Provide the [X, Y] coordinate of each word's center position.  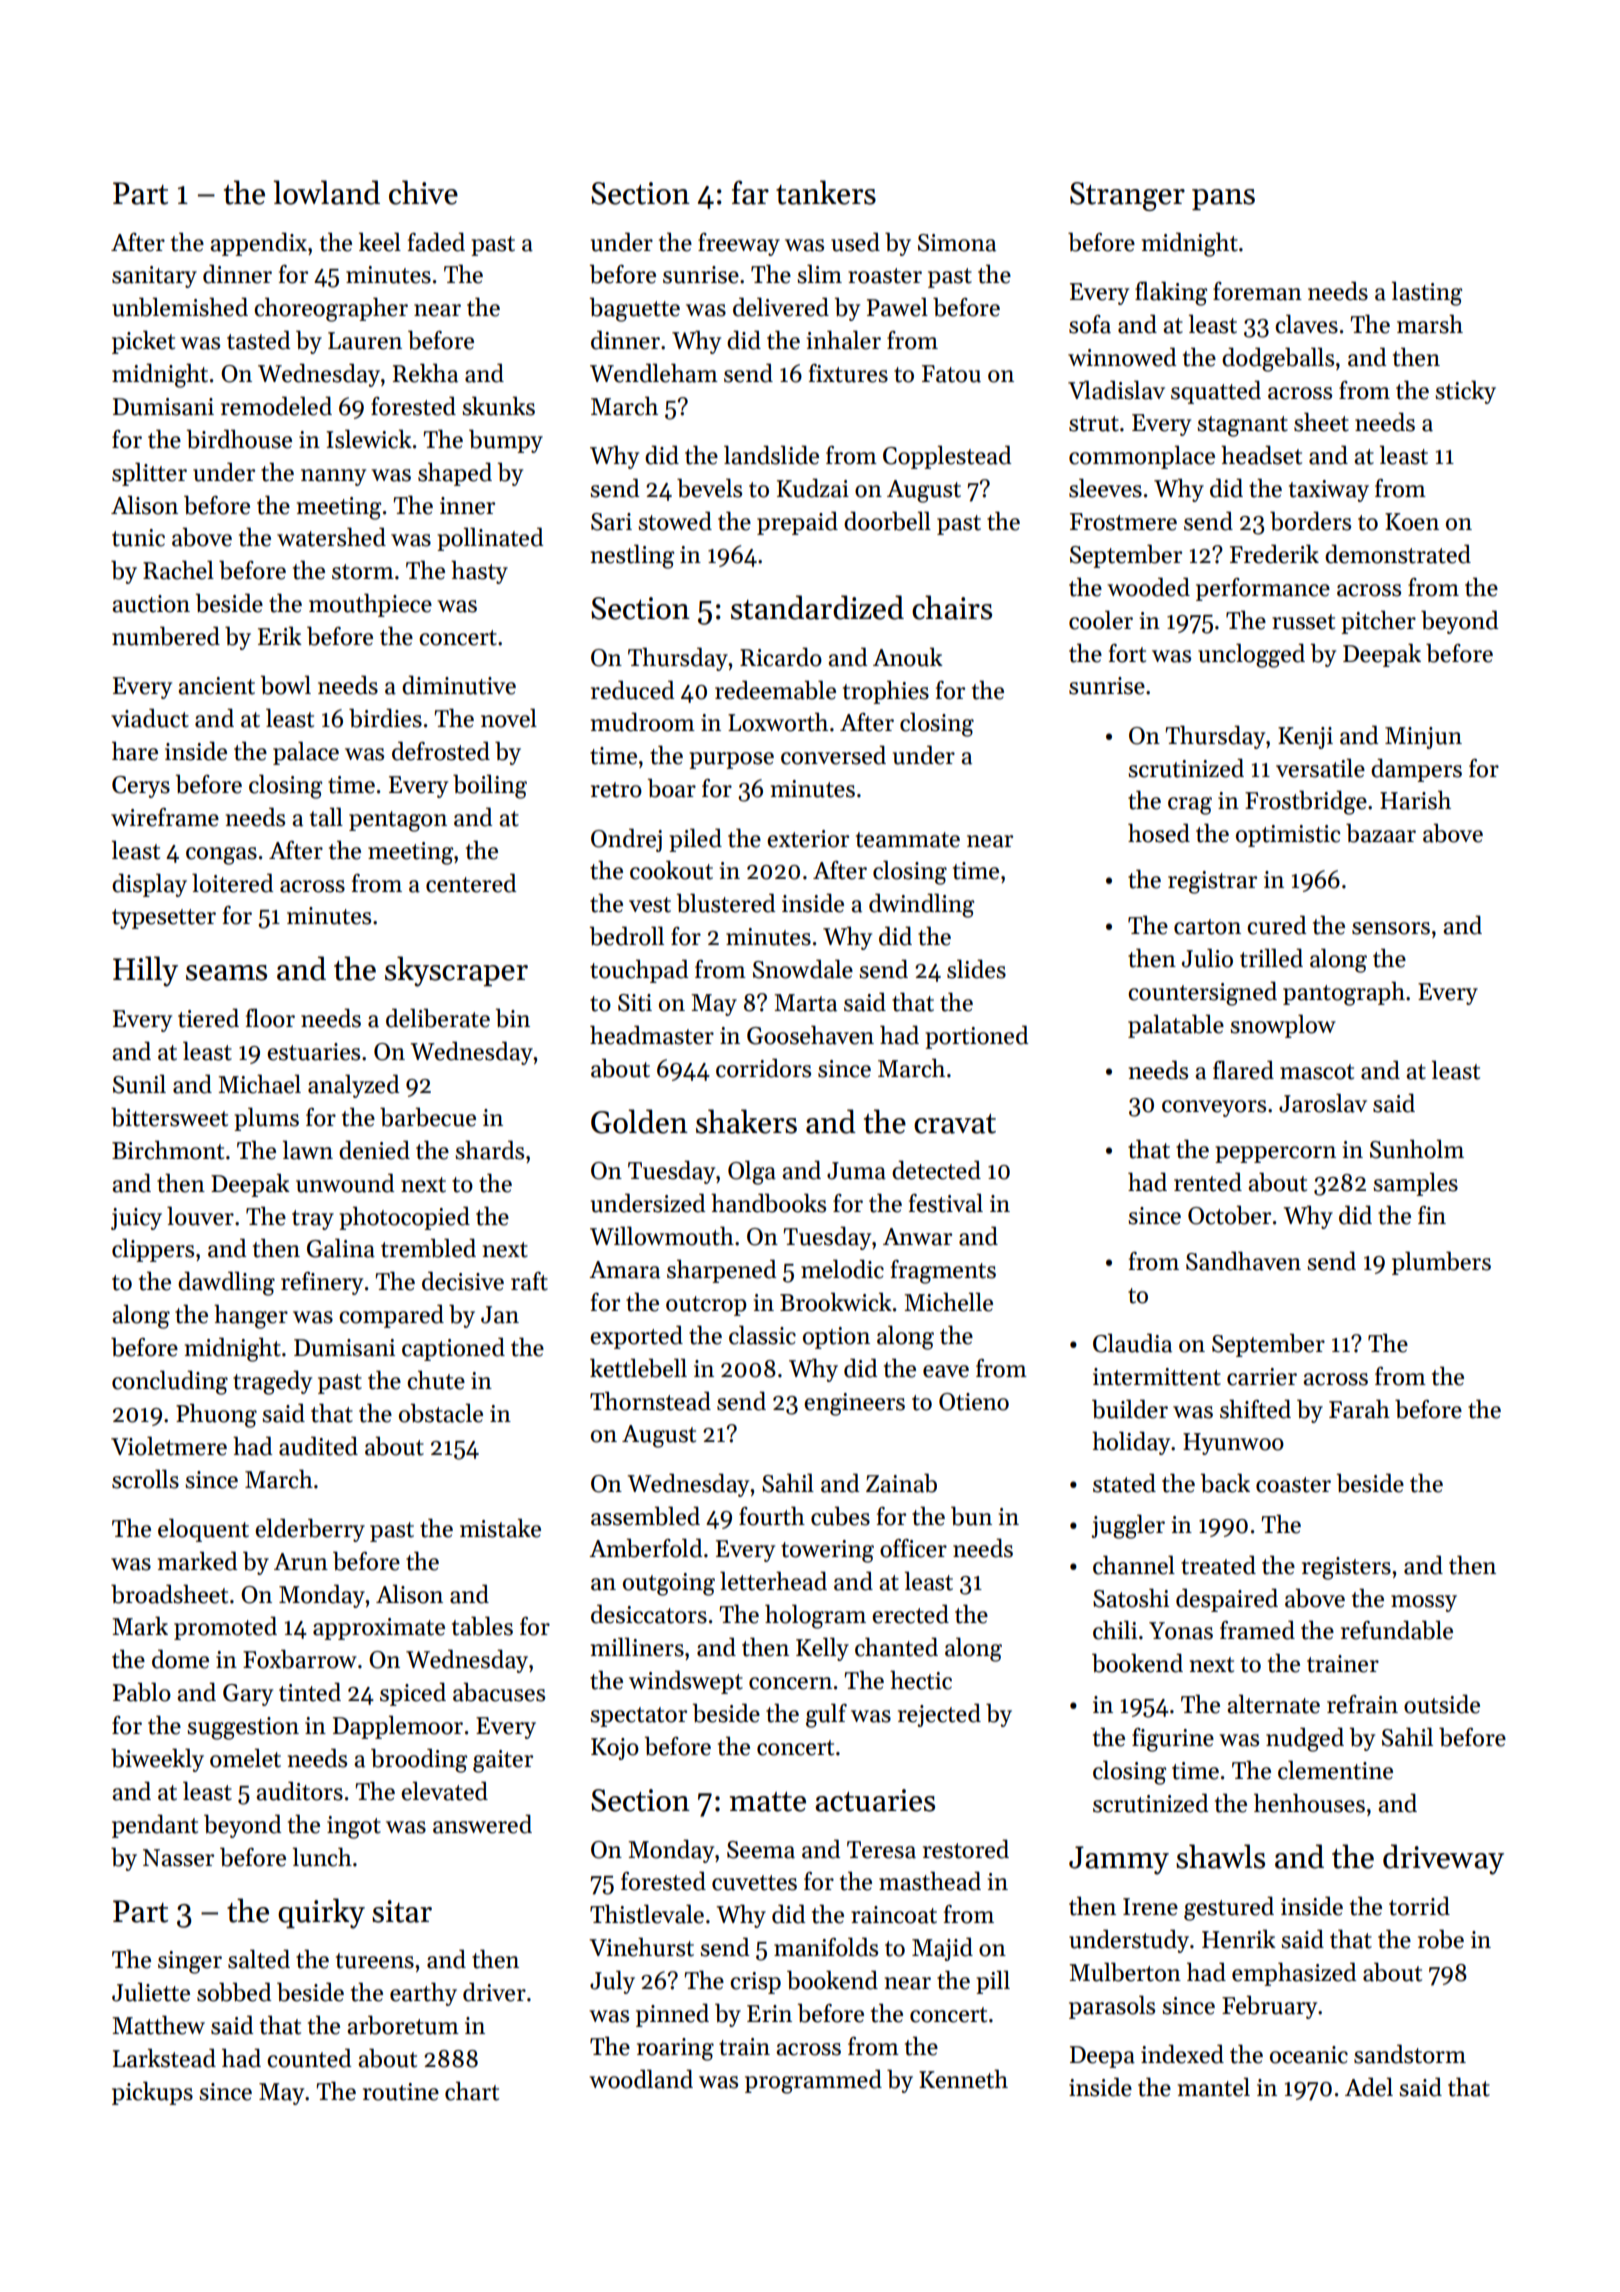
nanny [333, 477]
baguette [635, 309]
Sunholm [1417, 1149]
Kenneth [963, 2079]
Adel [1369, 2087]
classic [762, 1335]
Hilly [145, 971]
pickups [152, 2093]
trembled [428, 1248]
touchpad [639, 971]
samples [1415, 1184]
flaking [1171, 293]
